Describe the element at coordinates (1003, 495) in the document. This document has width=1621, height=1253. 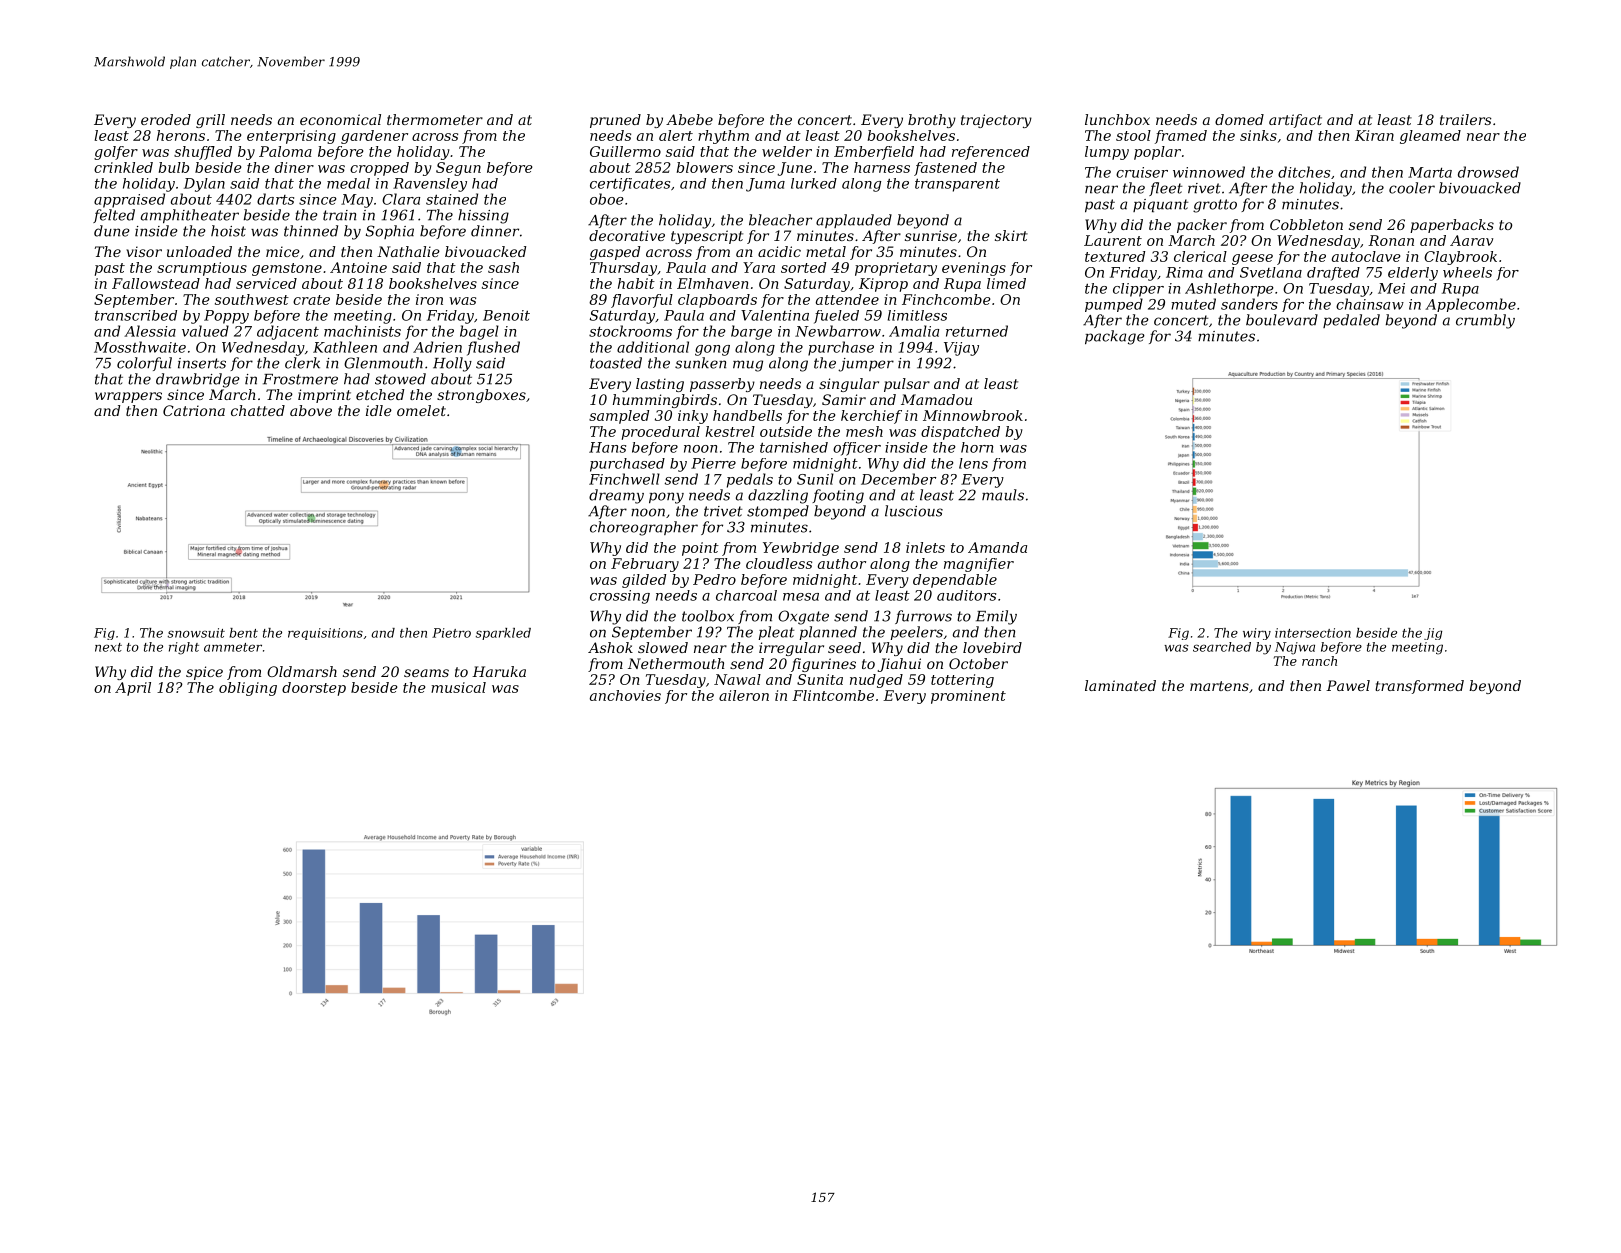
I see `mauls` at that location.
